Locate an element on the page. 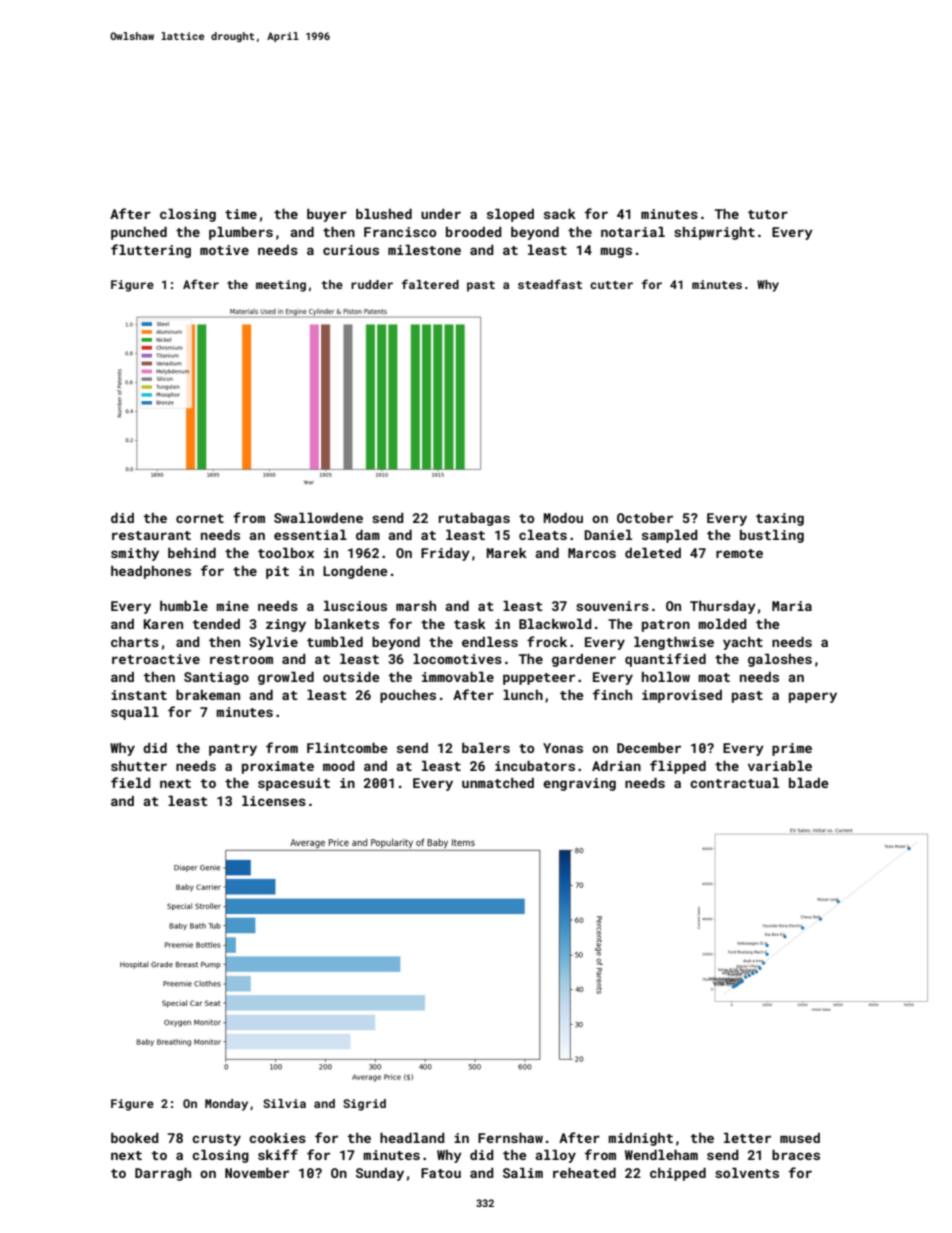 This page has height=1233, width=952. meeting is located at coordinates (281, 286).
